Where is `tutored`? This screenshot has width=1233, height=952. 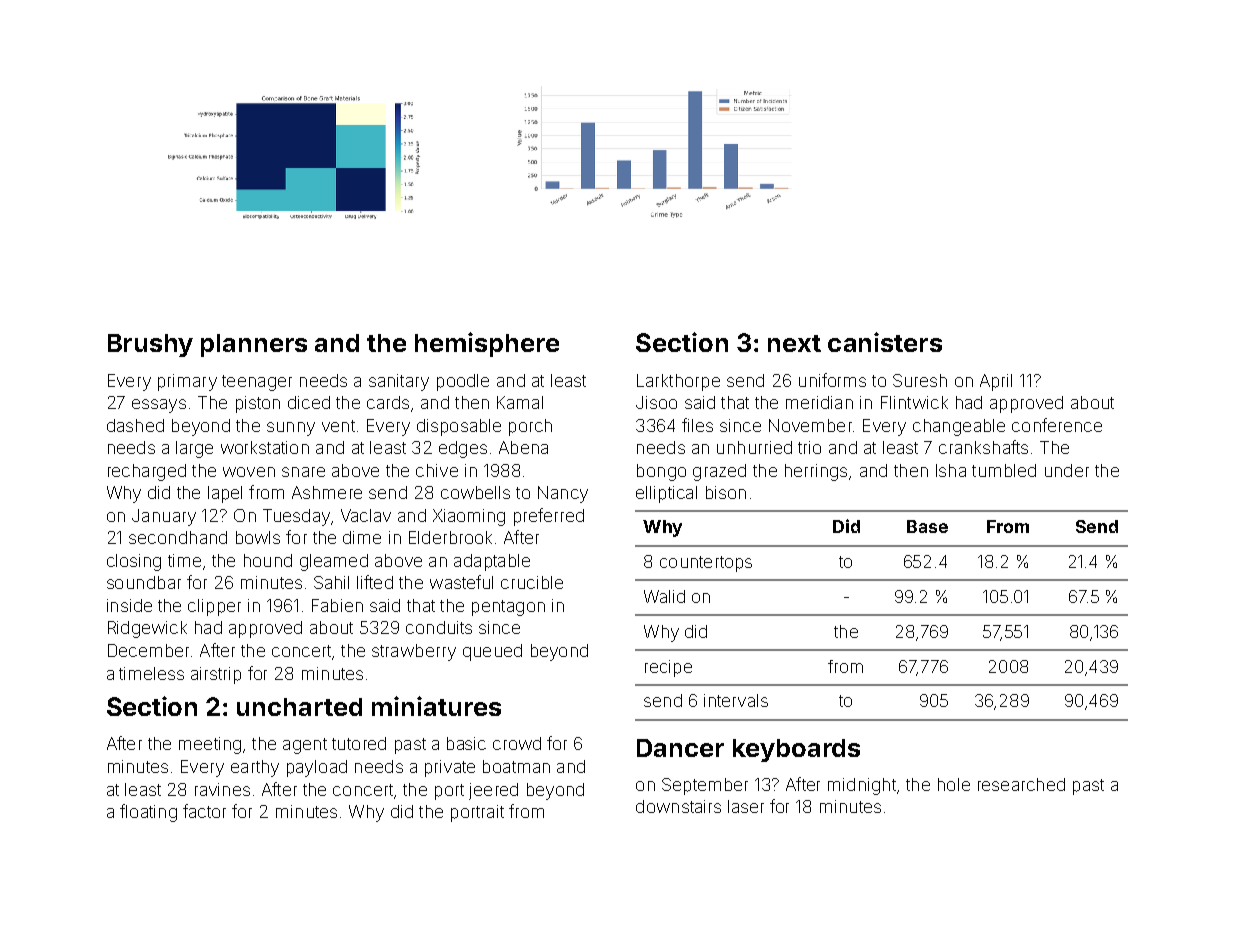
tutored is located at coordinates (359, 743).
